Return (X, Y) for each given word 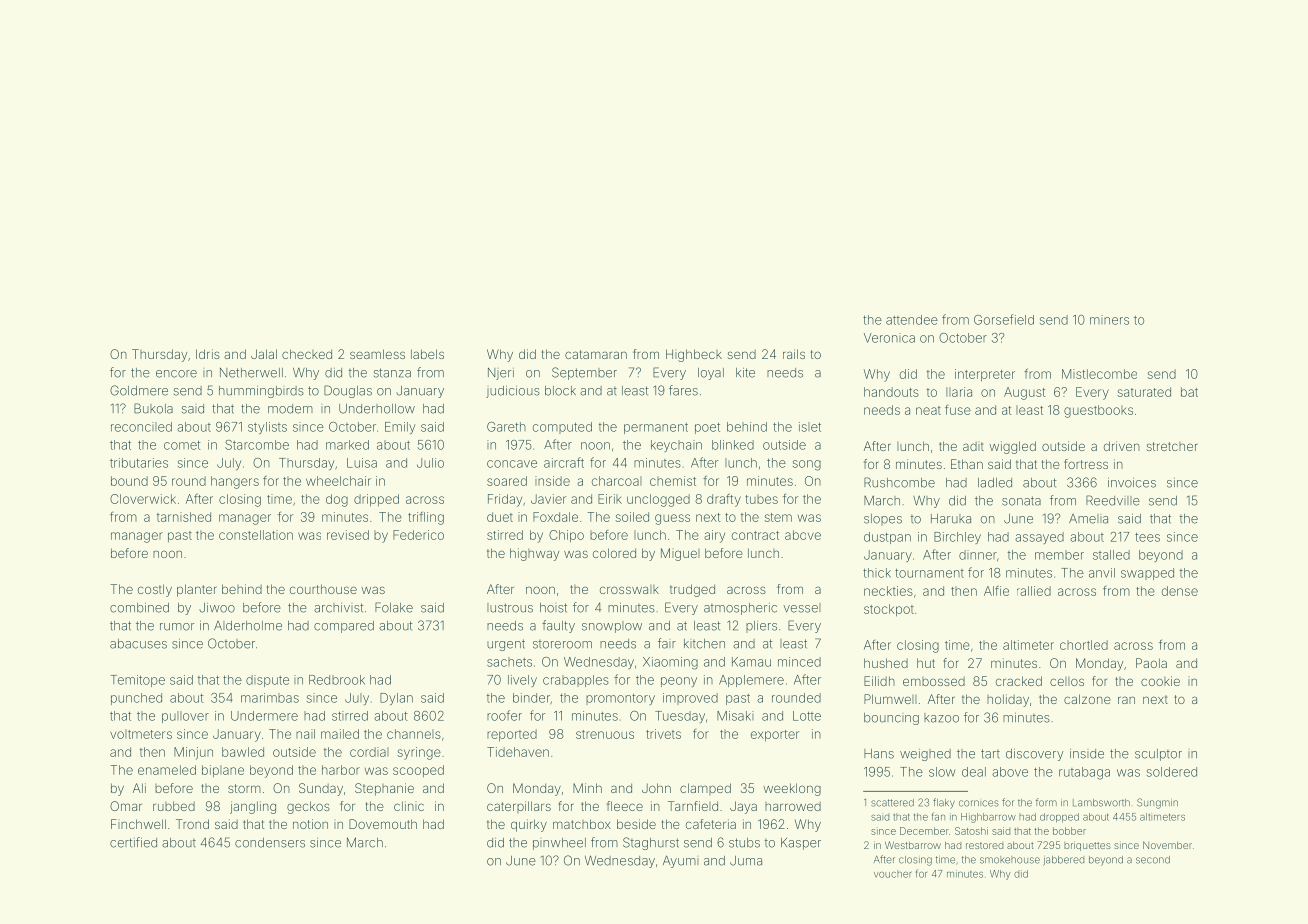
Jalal (264, 354)
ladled (995, 483)
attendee (912, 320)
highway (534, 554)
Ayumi (681, 861)
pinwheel (559, 844)
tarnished (184, 517)
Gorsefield (1004, 319)
